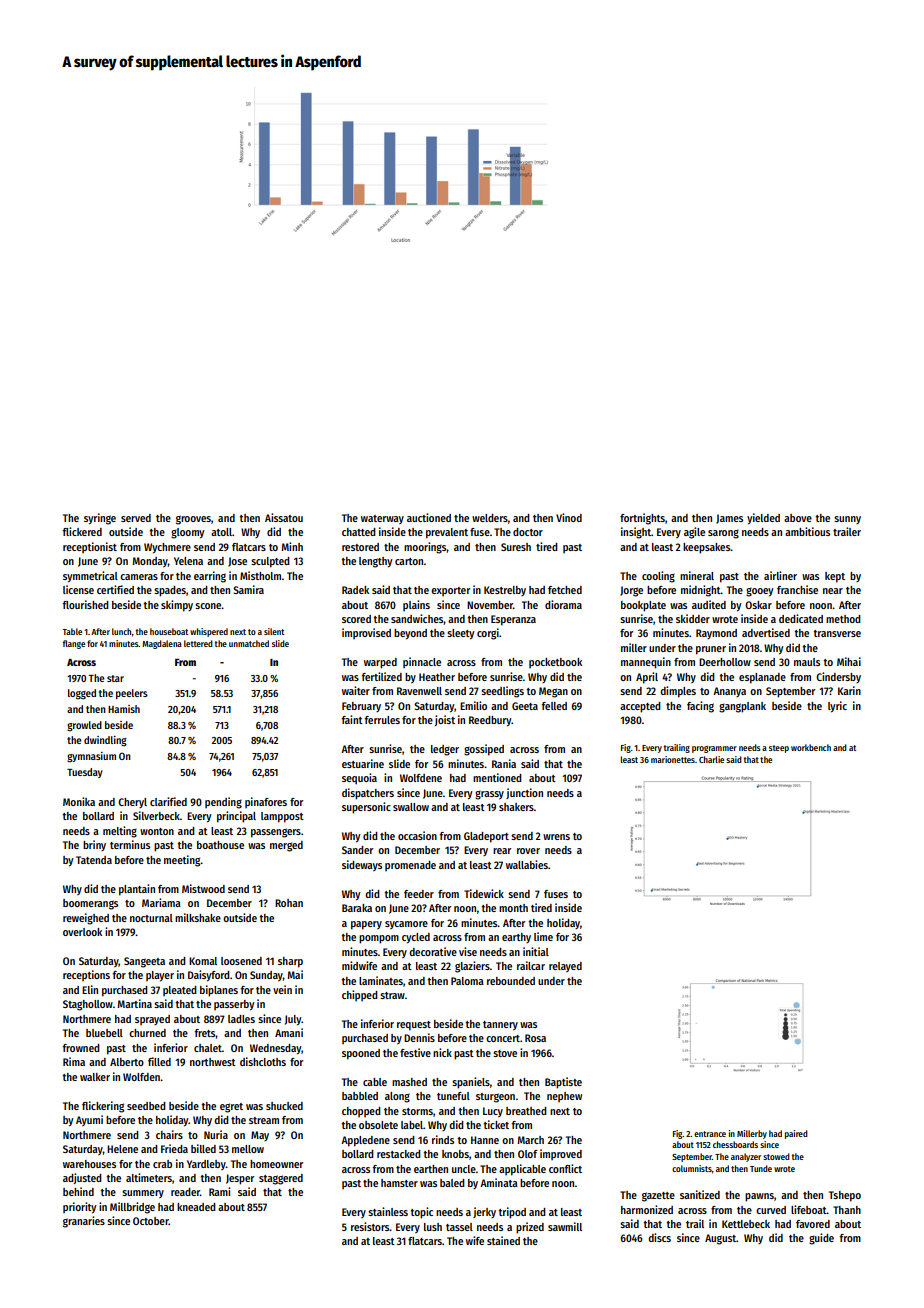 This document has height=1308, width=924. Describe the element at coordinates (177, 606) in the document. I see `skimpy` at that location.
